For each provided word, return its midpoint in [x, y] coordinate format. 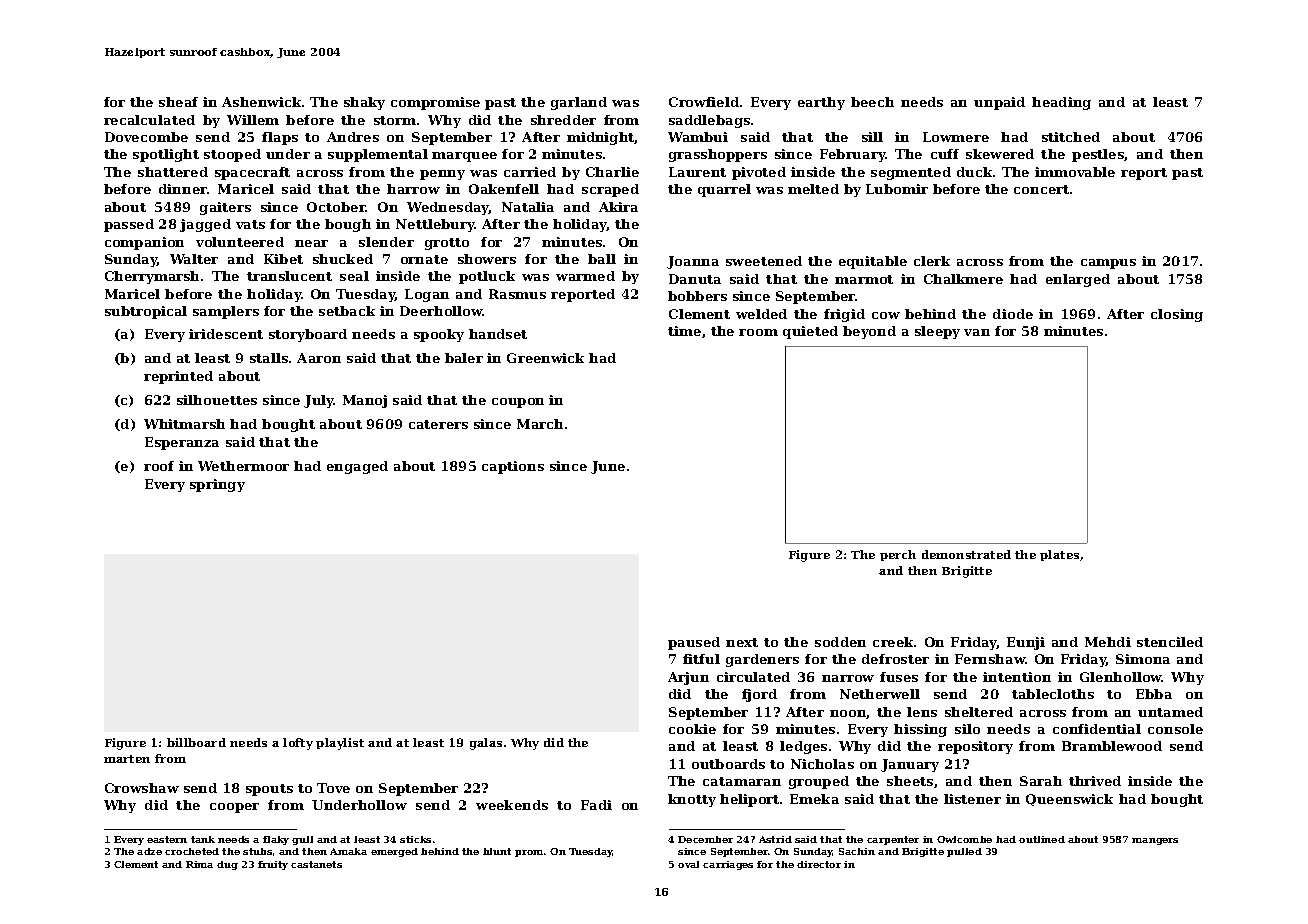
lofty [298, 744]
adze [149, 851]
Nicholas [822, 764]
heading [1061, 103]
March [540, 424]
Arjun [688, 678]
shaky [364, 103]
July [319, 401]
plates [1059, 555]
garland [579, 103]
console [1175, 729]
